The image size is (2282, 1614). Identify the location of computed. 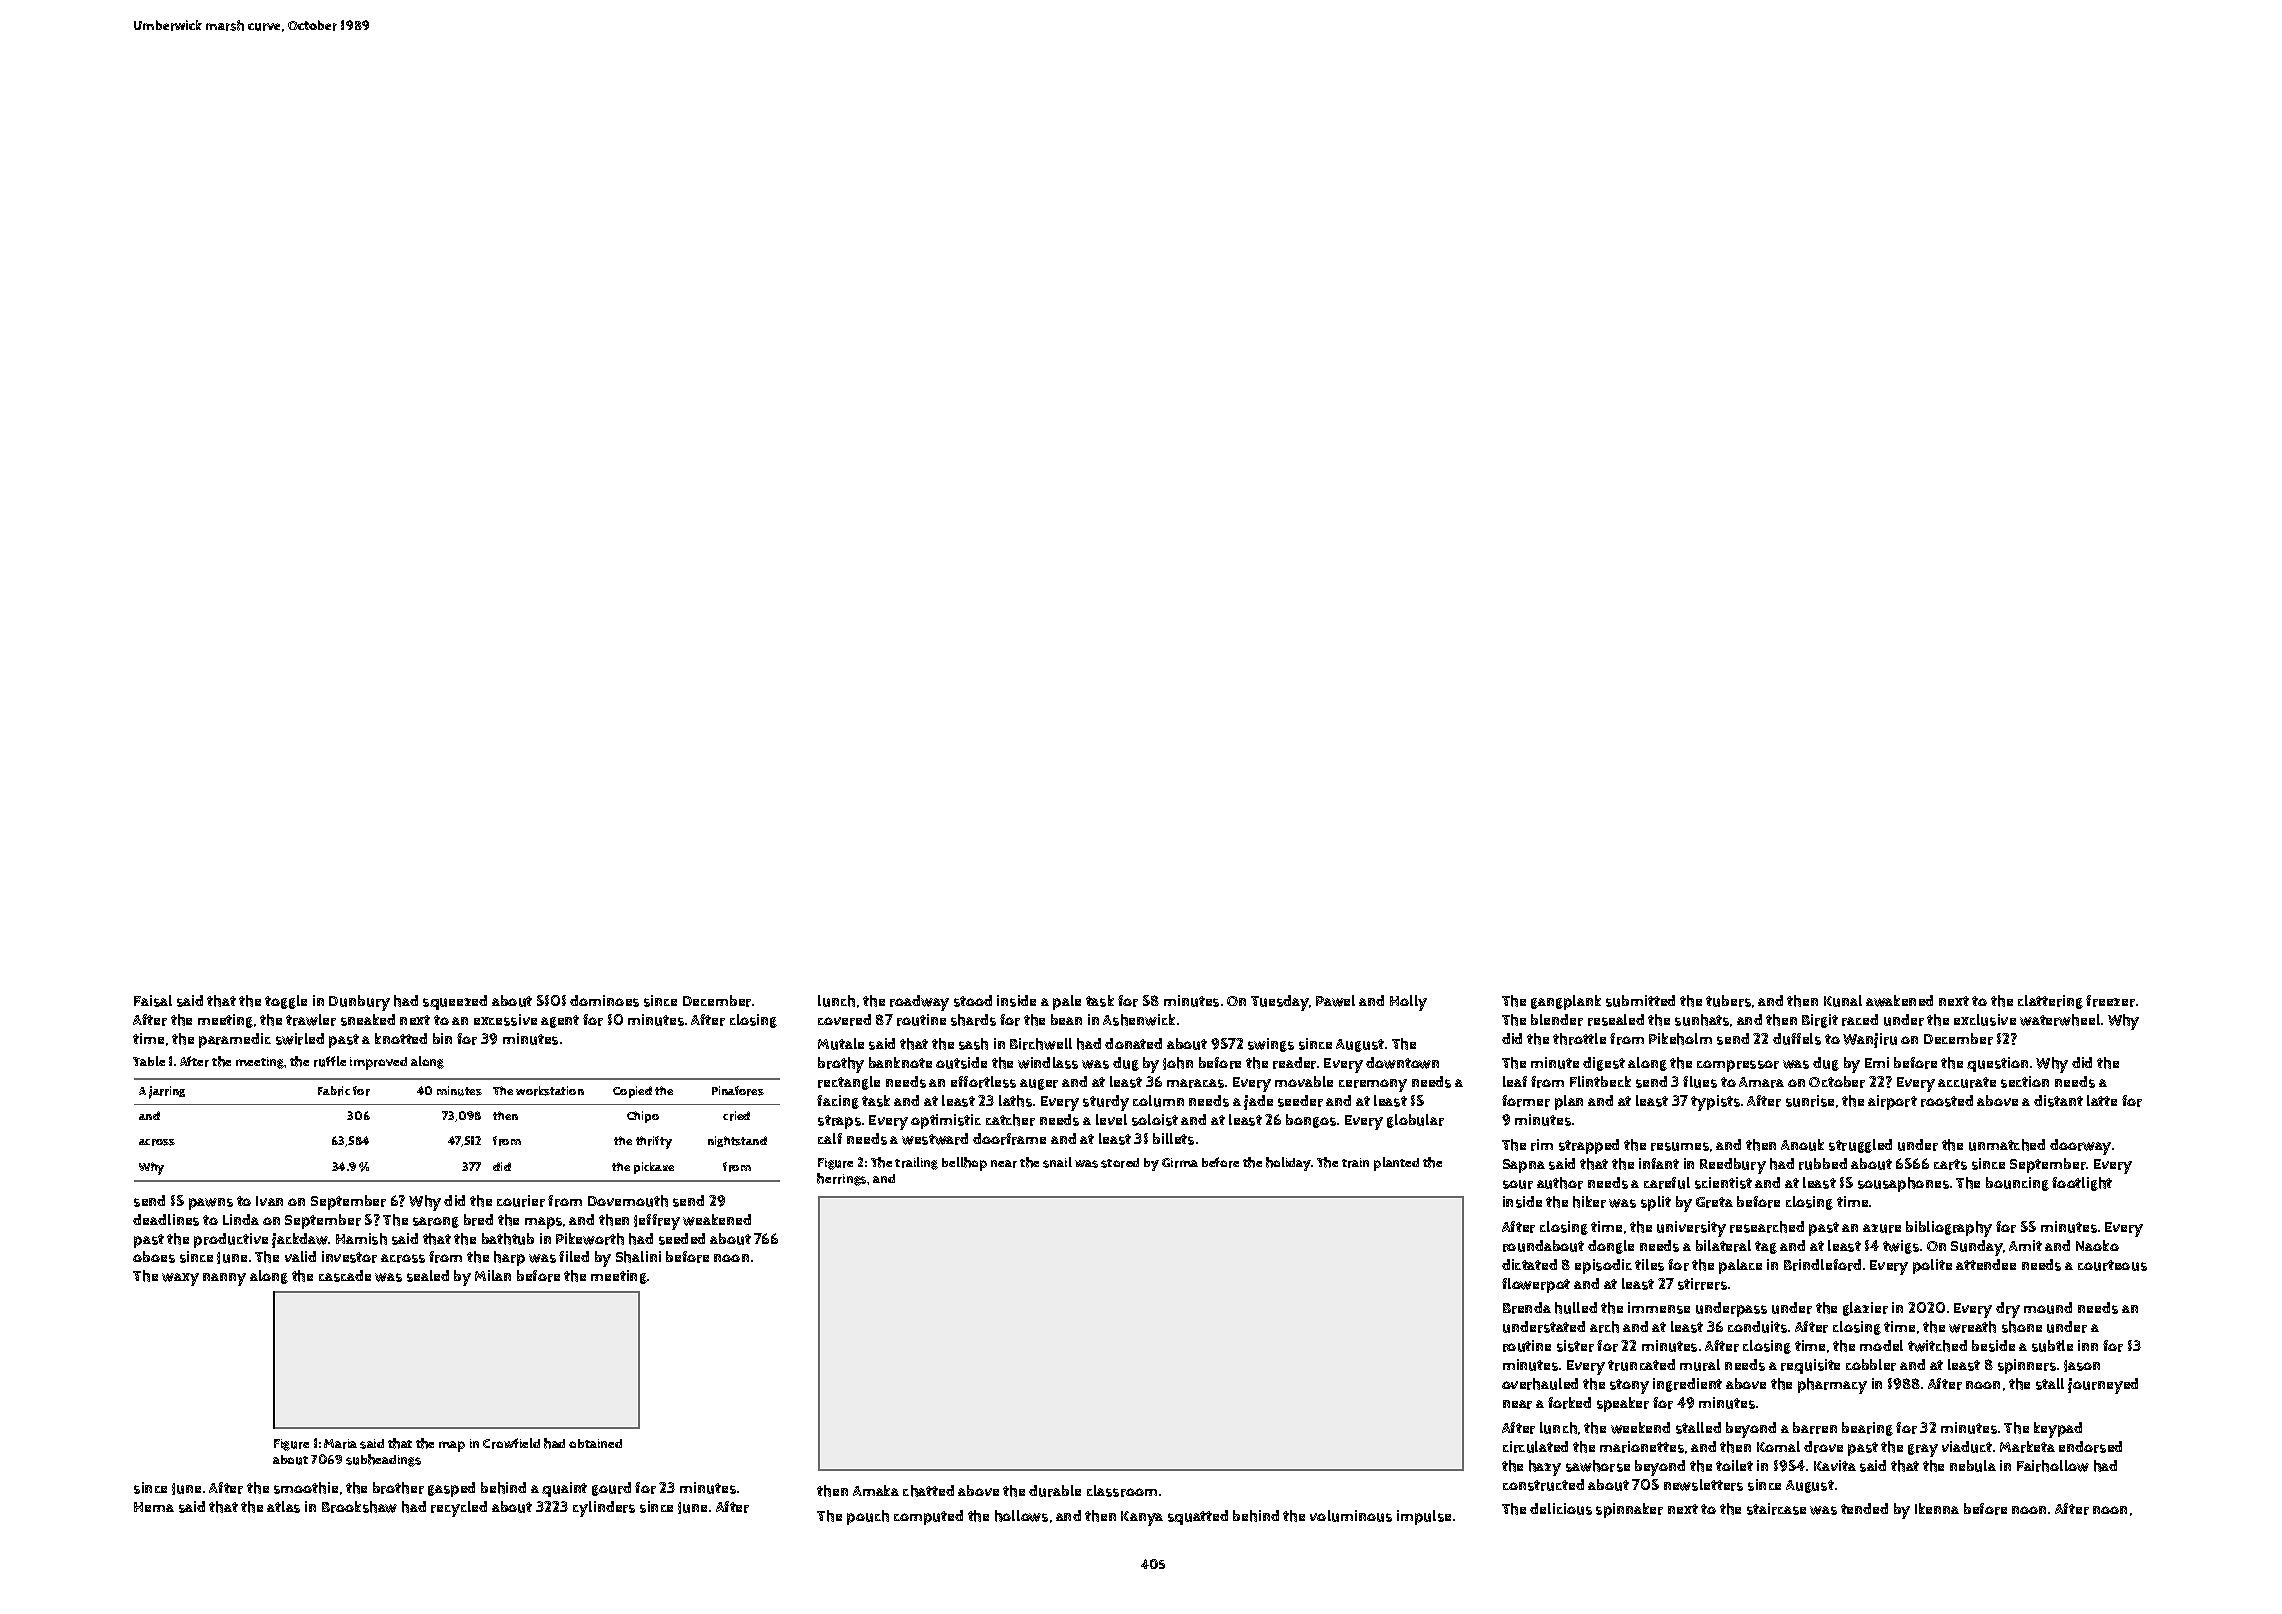
(928, 1517).
